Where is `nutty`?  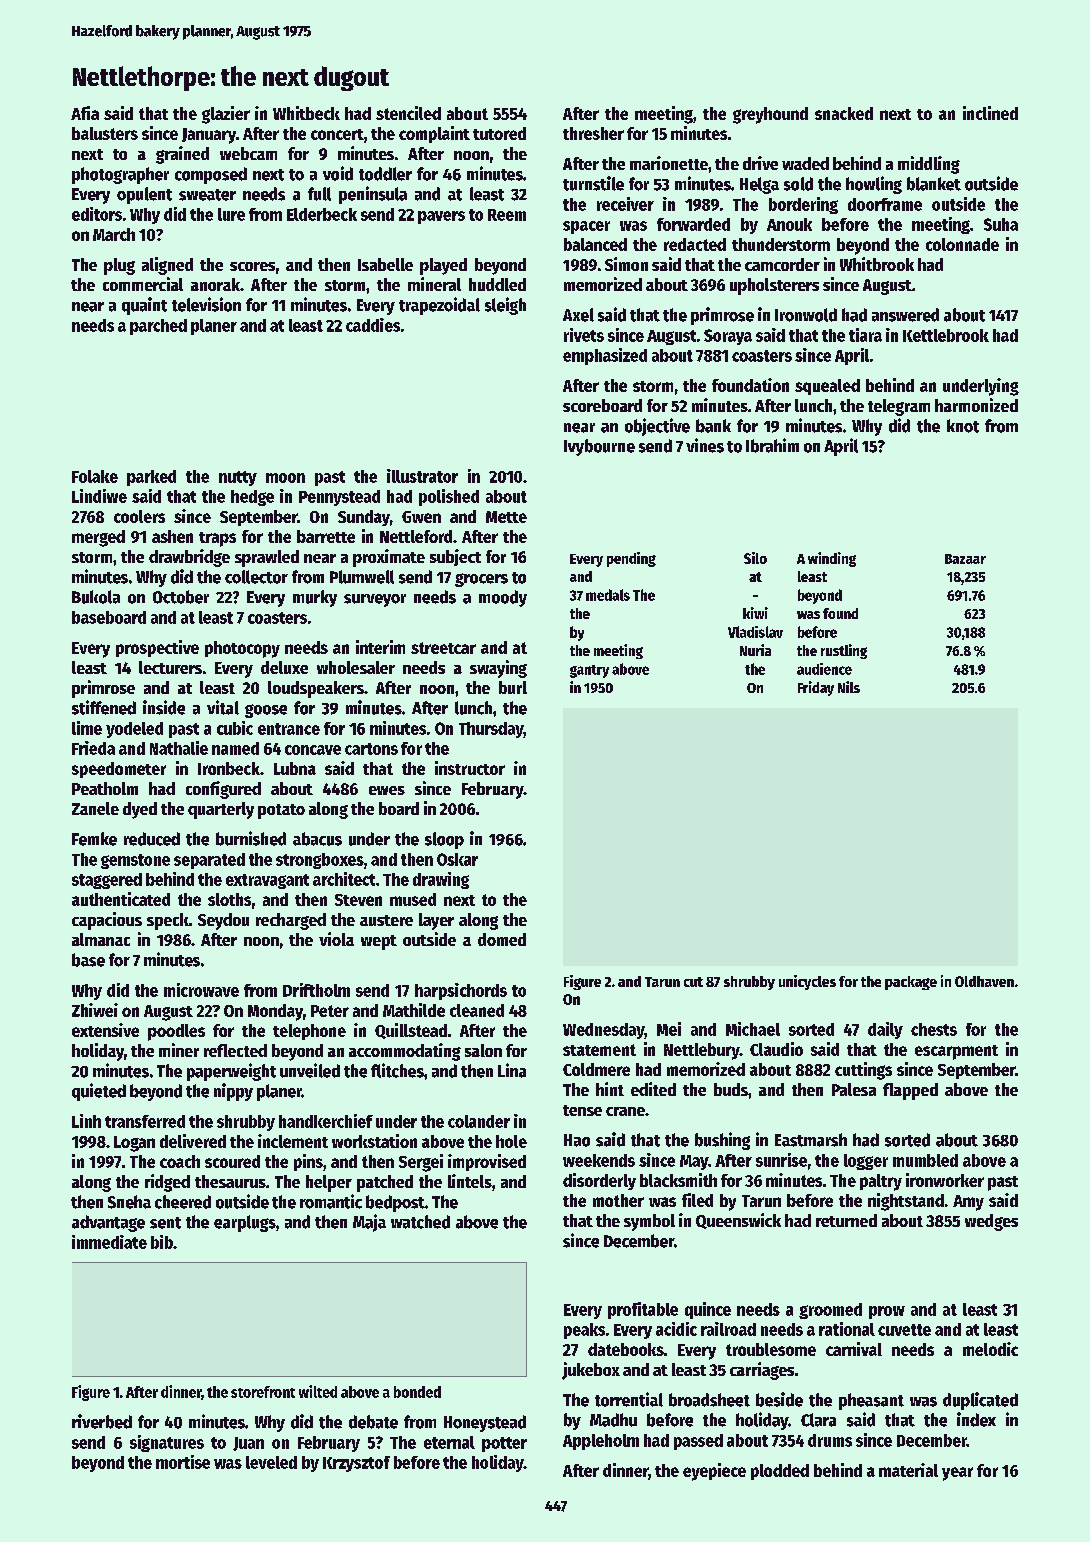 nutty is located at coordinates (238, 478).
